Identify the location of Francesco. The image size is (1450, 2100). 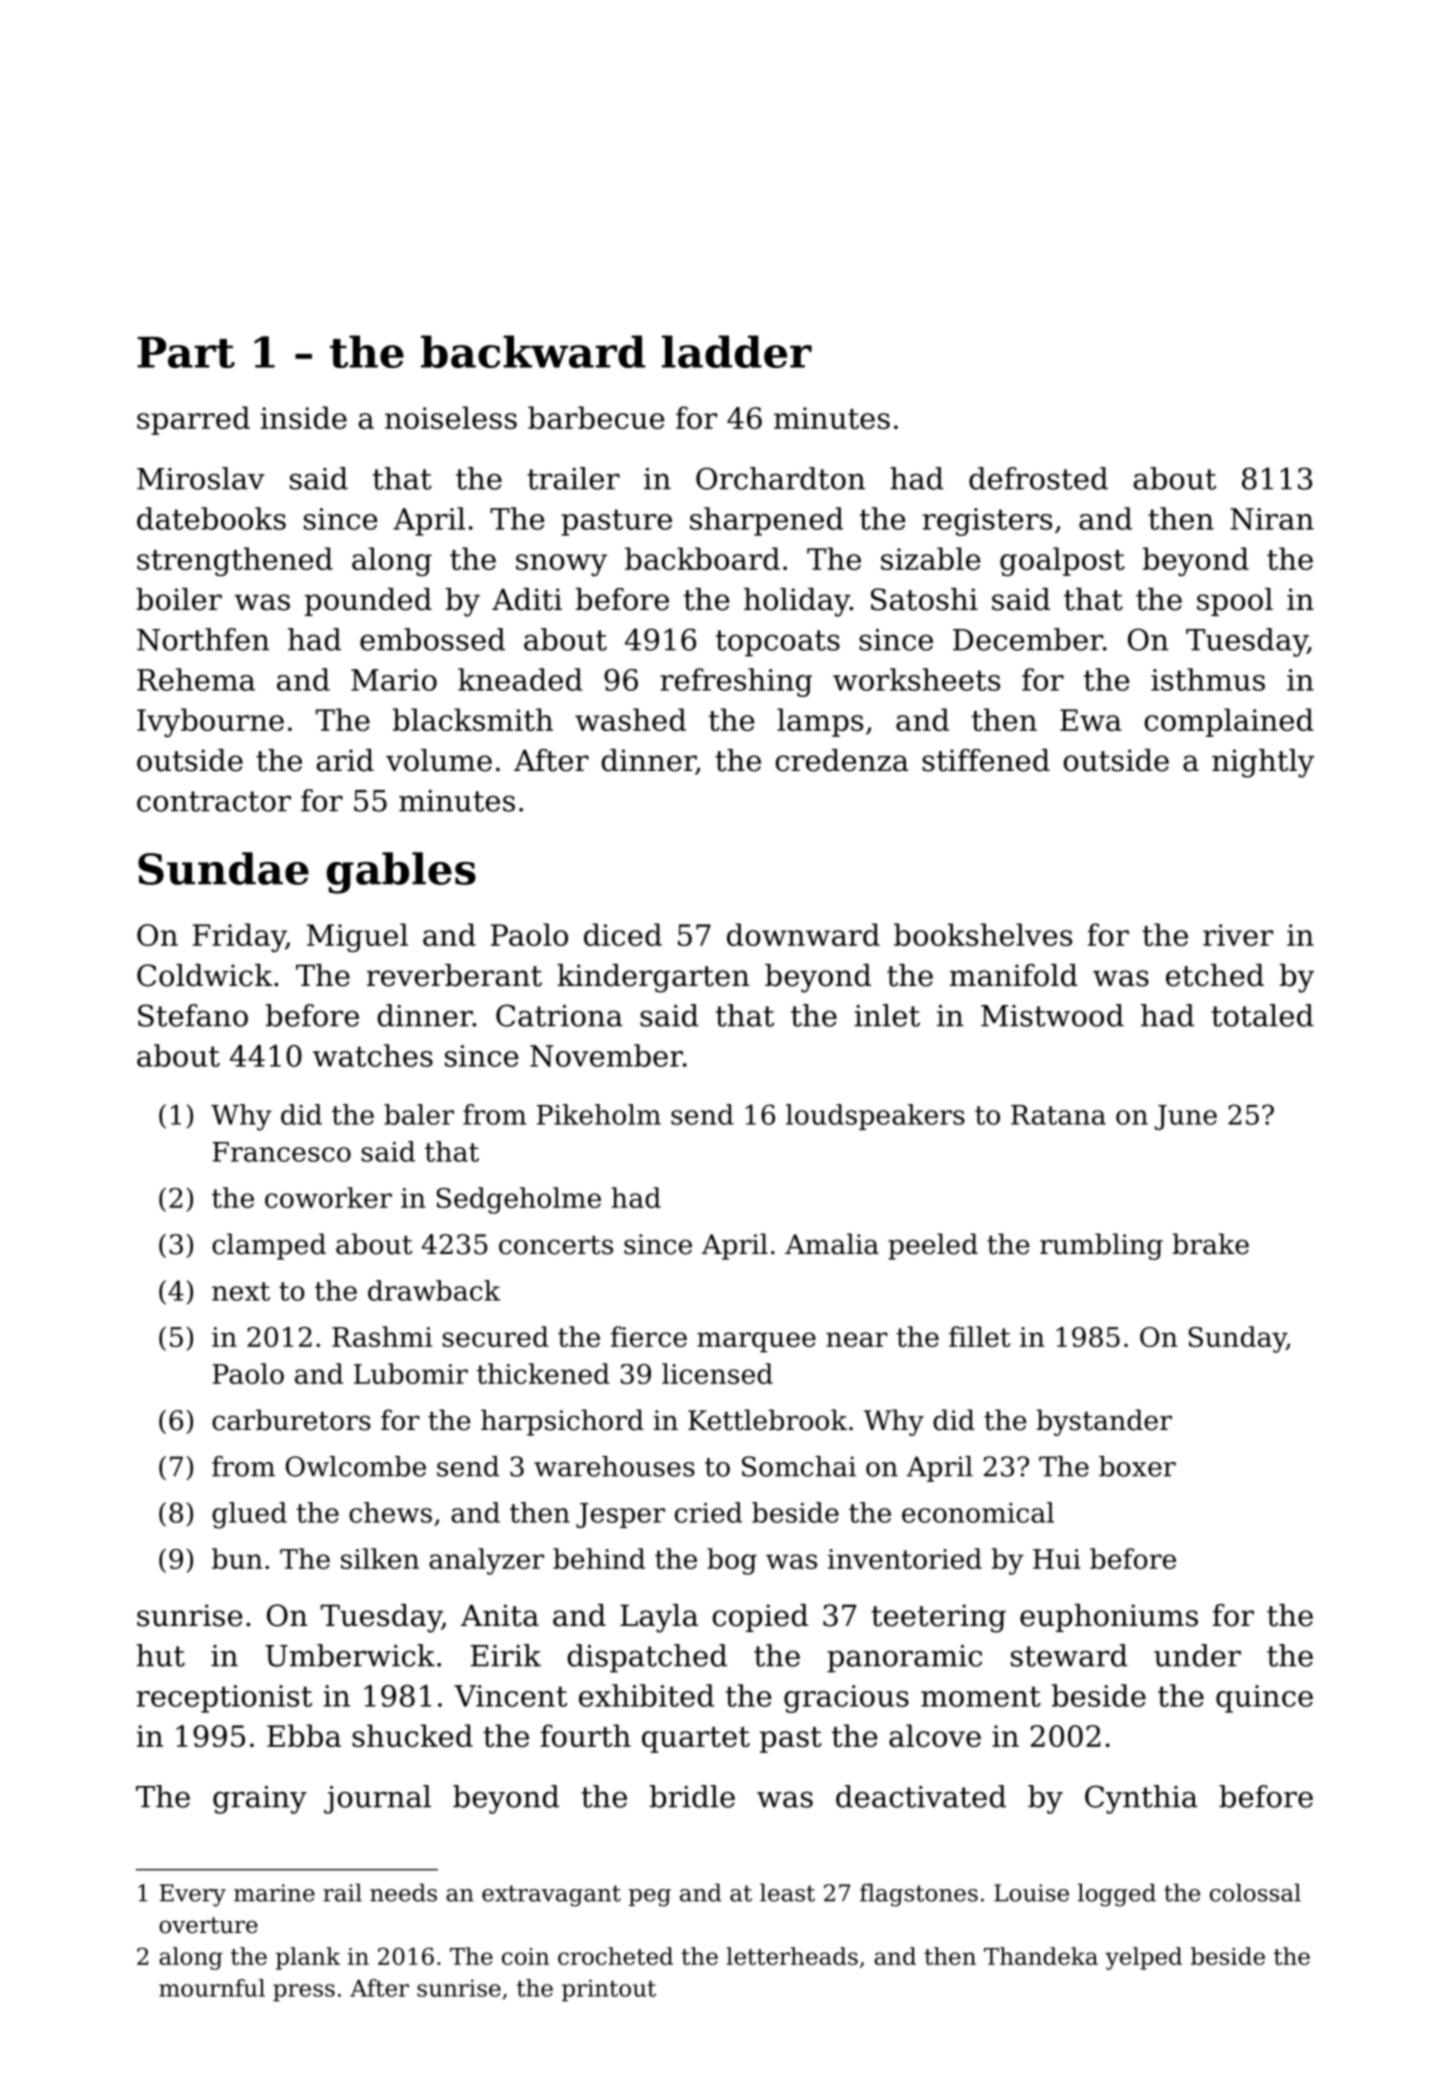
(281, 1152).
